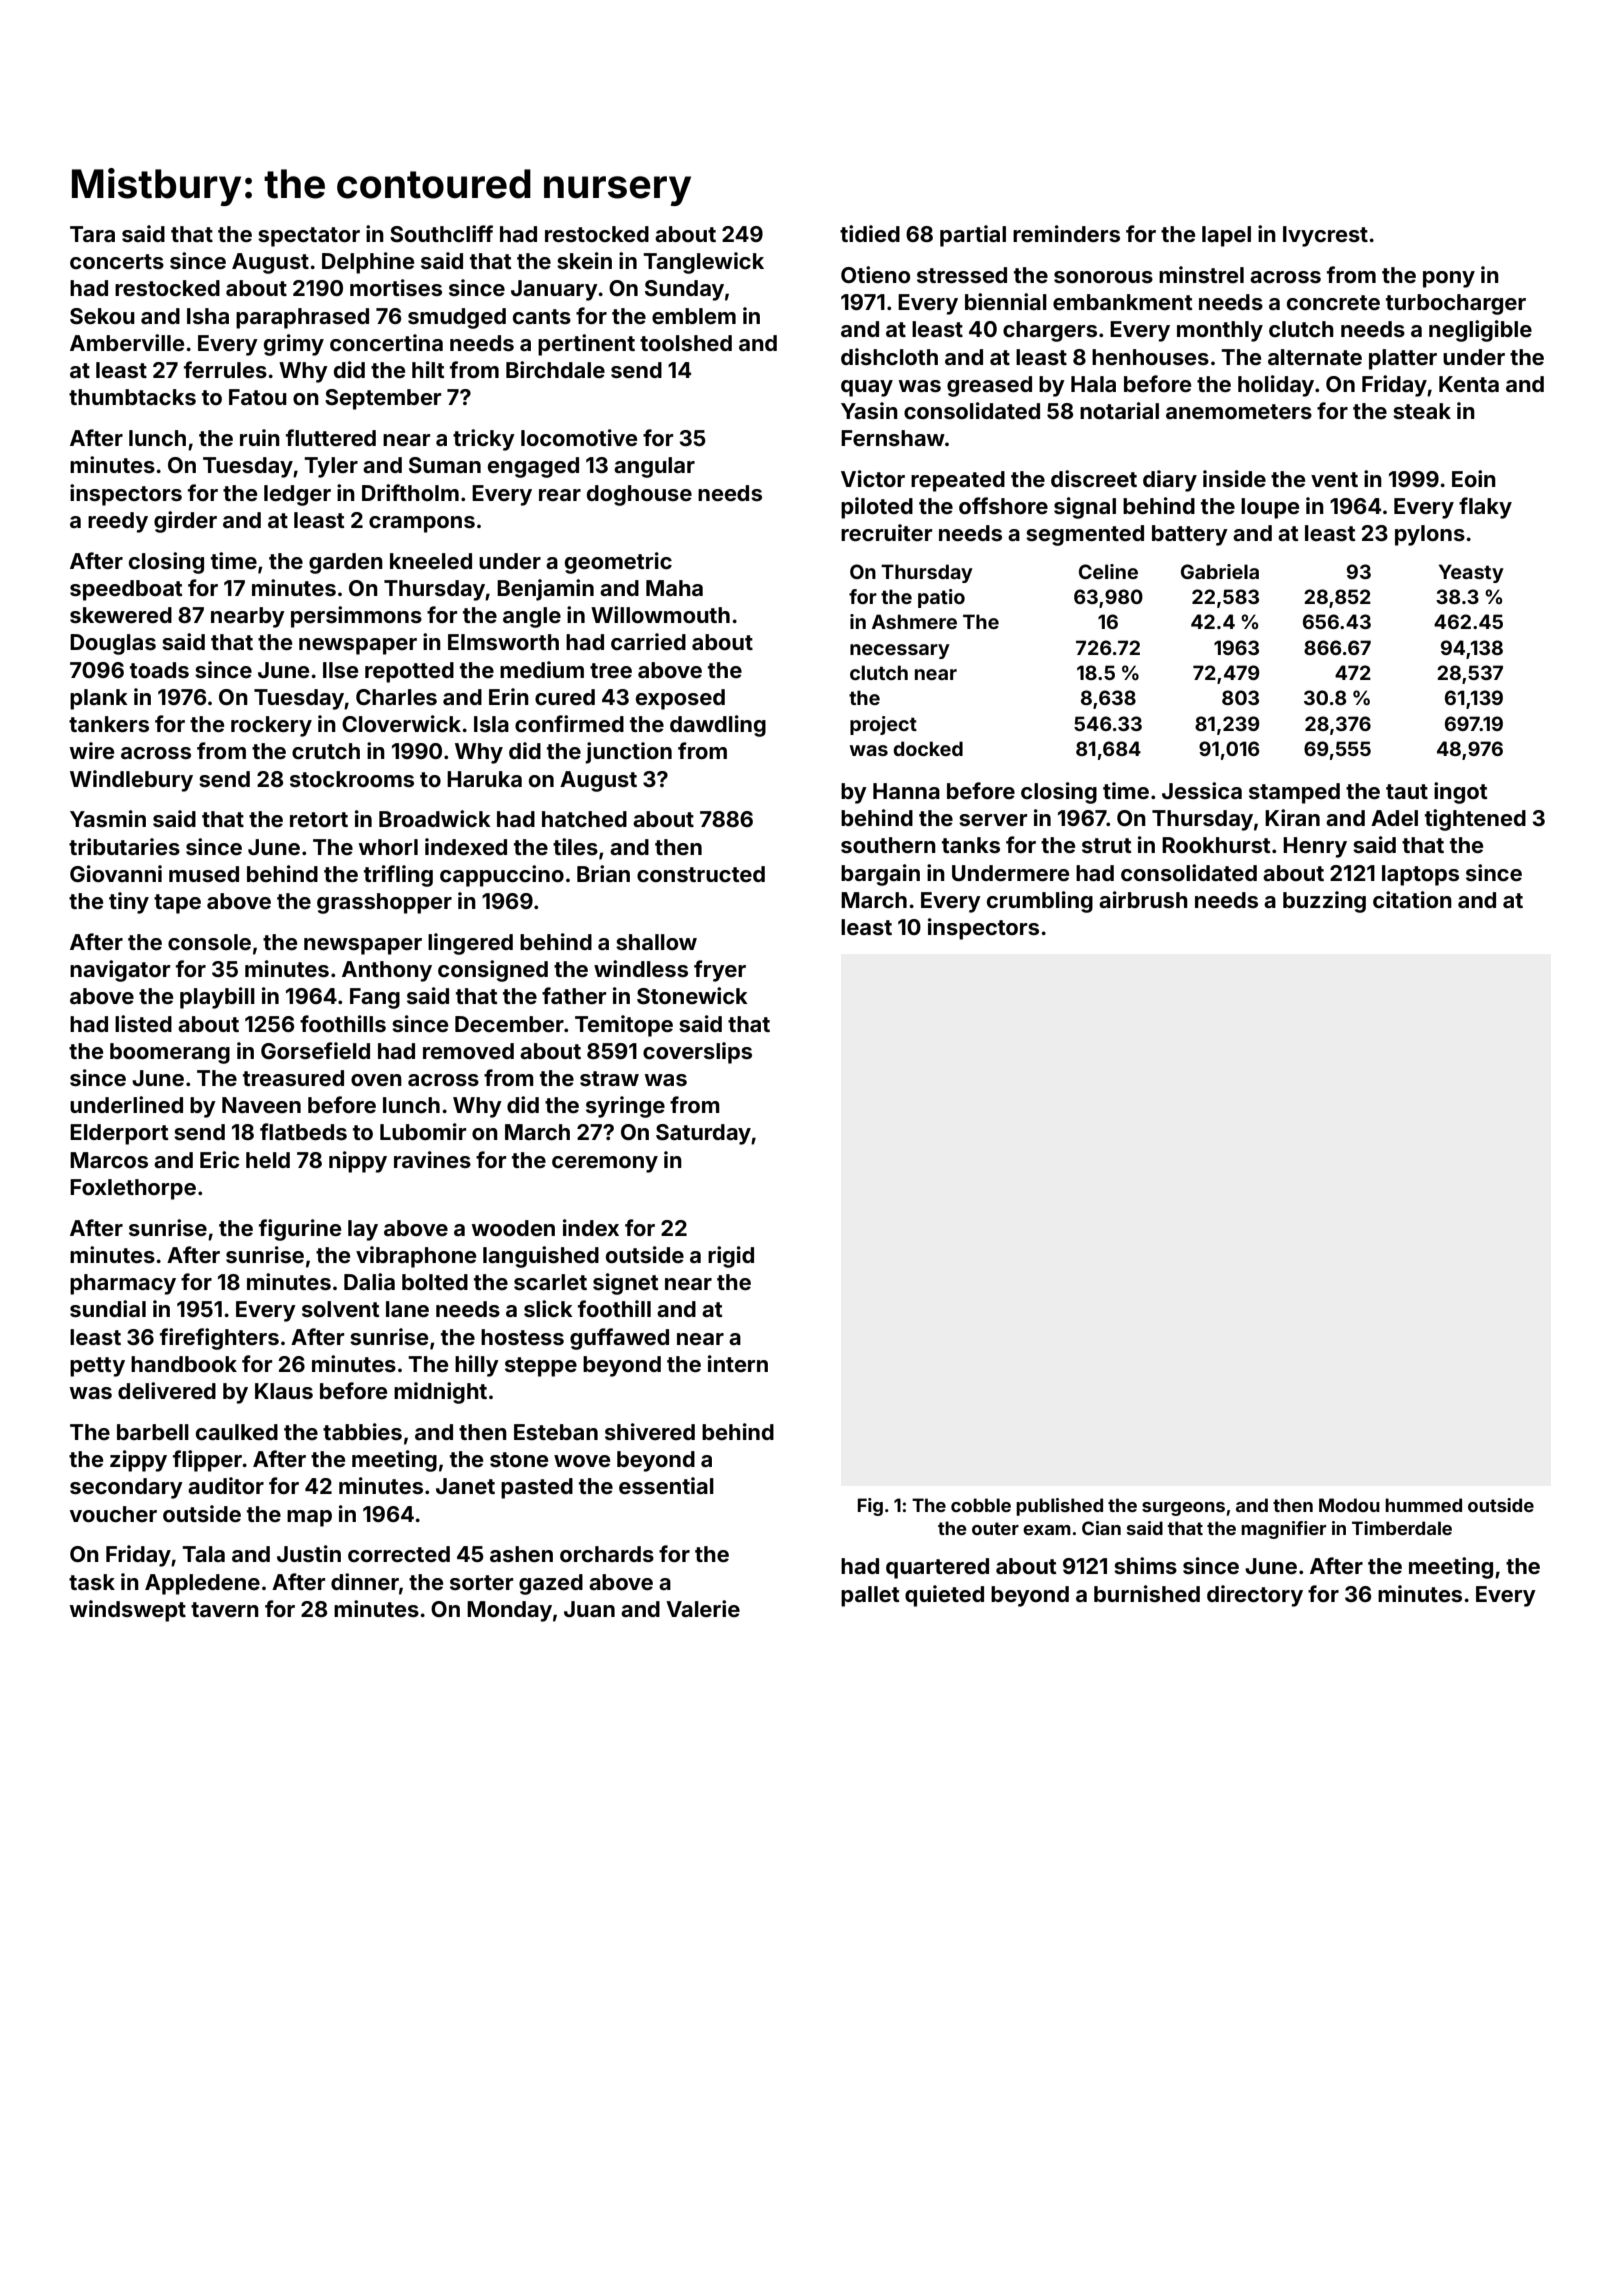  Describe the element at coordinates (889, 356) in the image. I see `dishcloth` at that location.
